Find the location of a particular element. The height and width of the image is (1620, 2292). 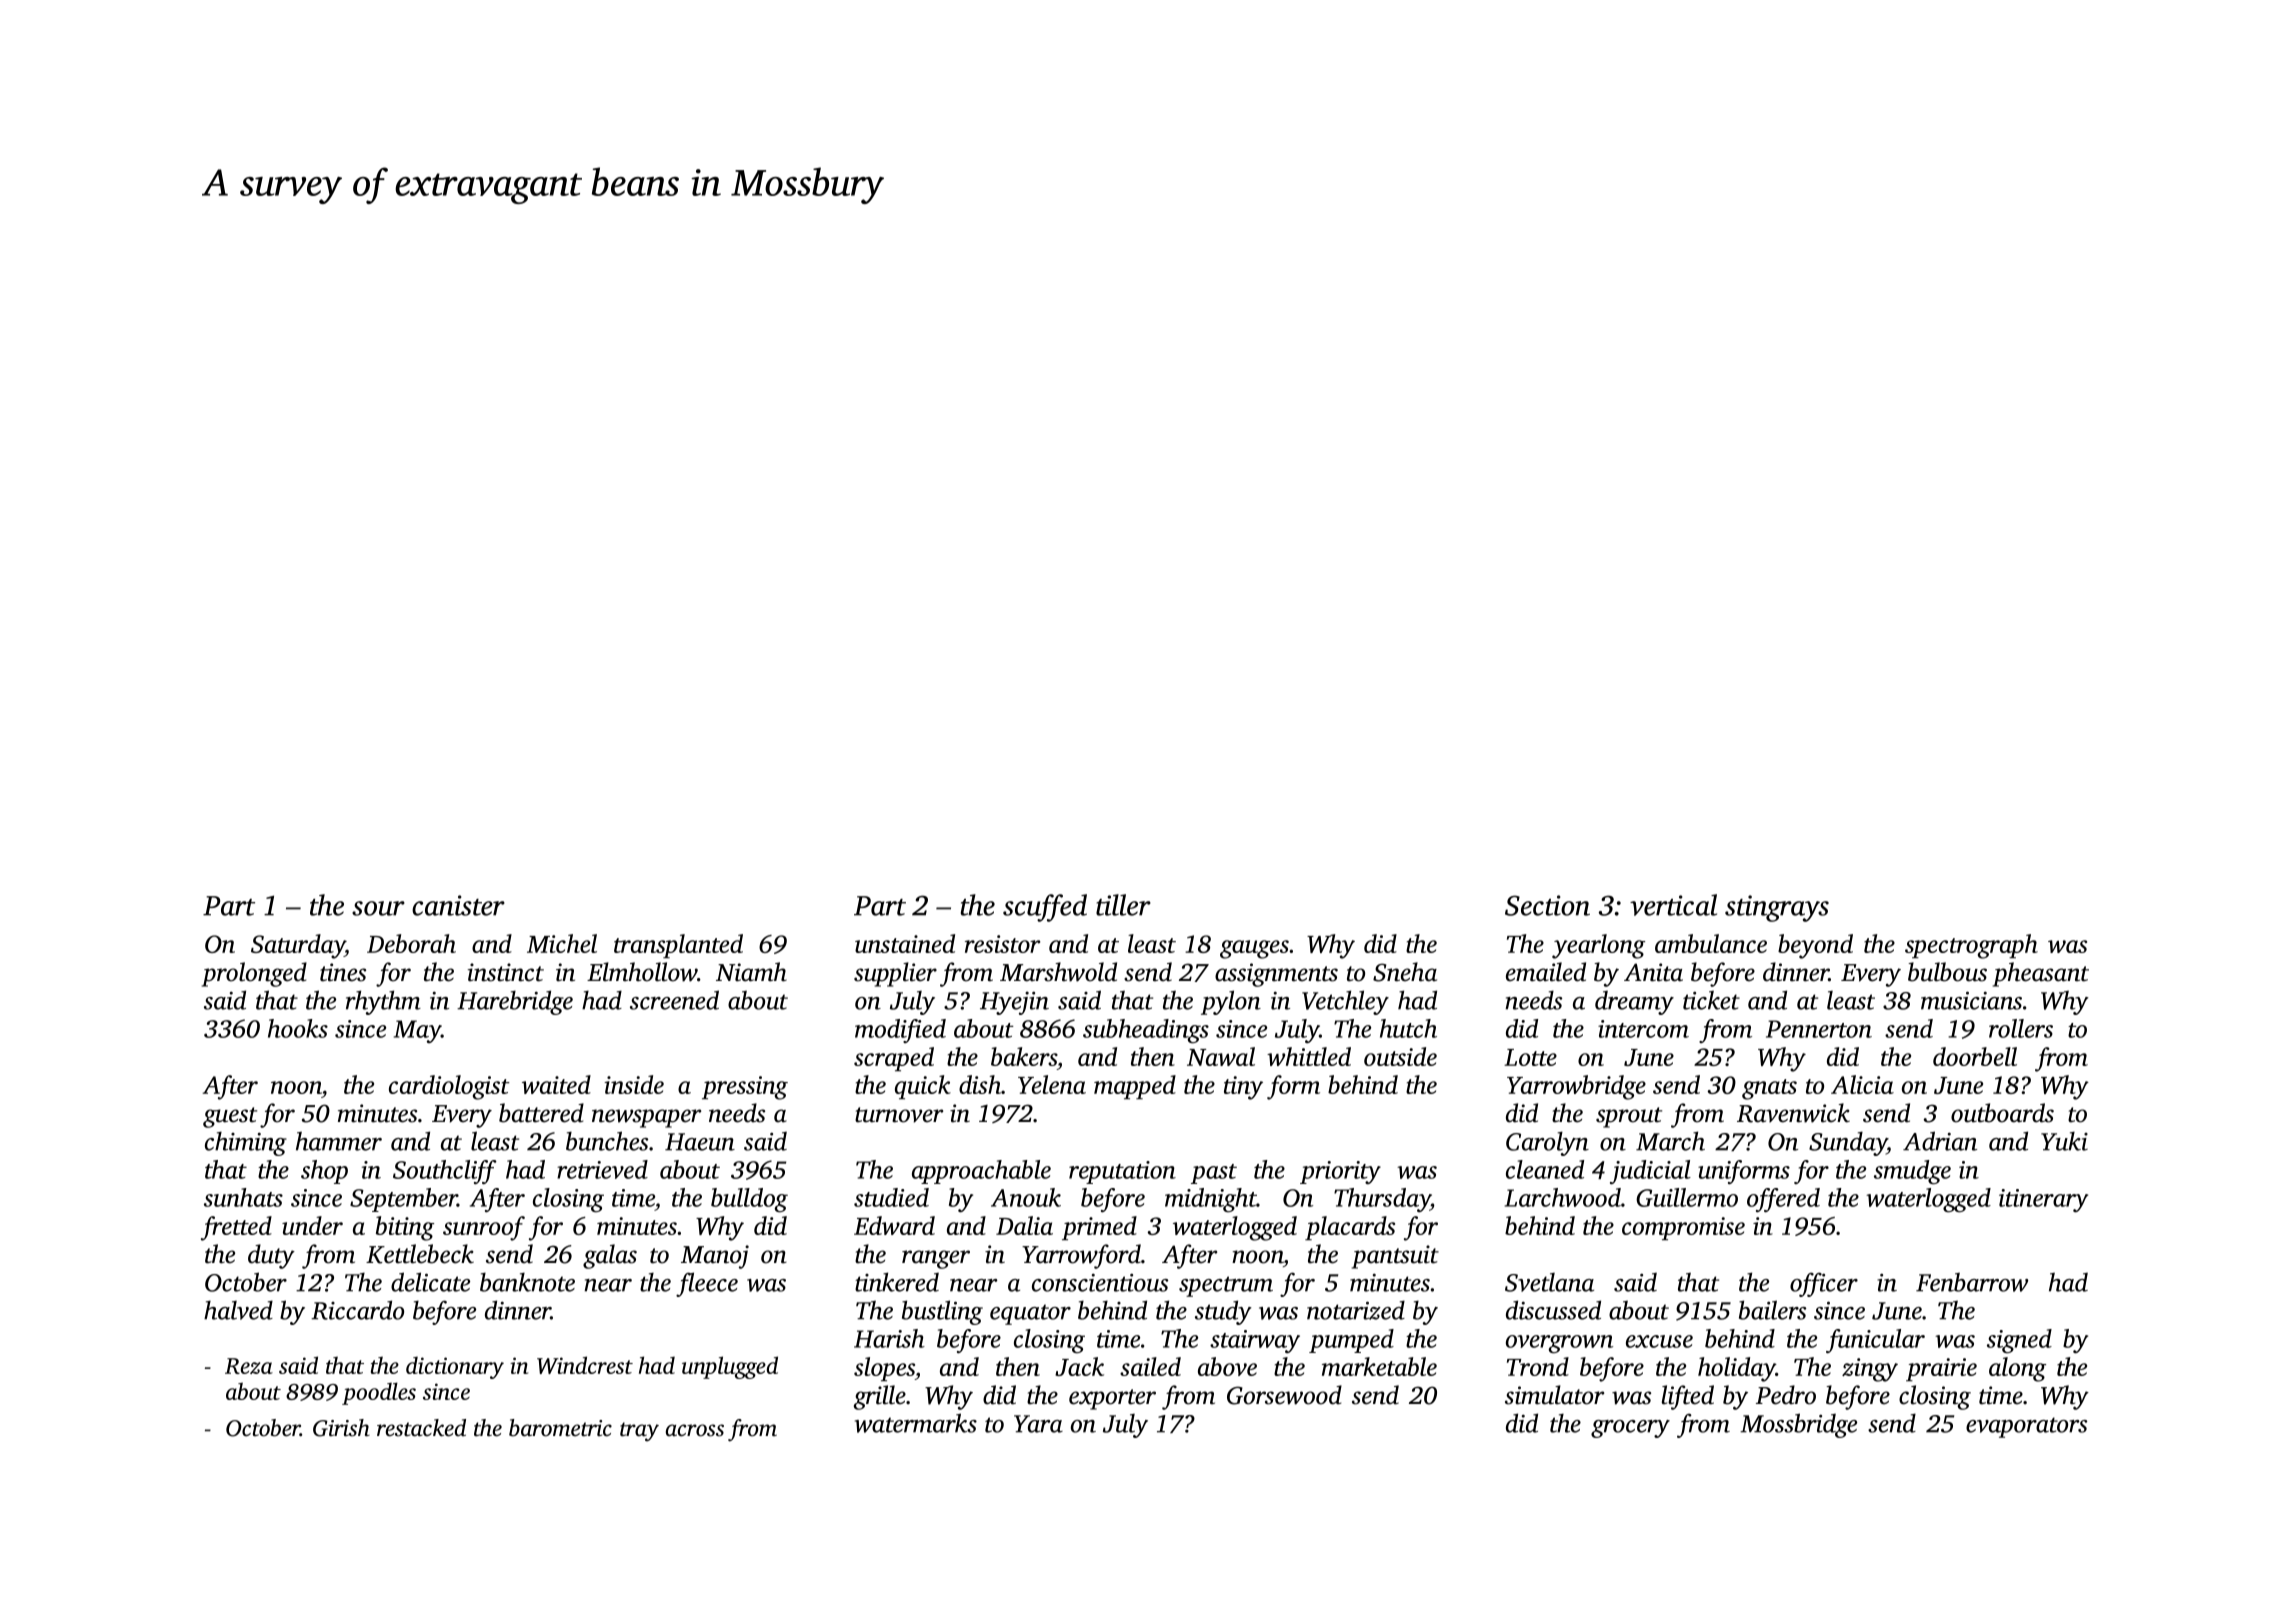

Thursday is located at coordinates (1382, 1200).
